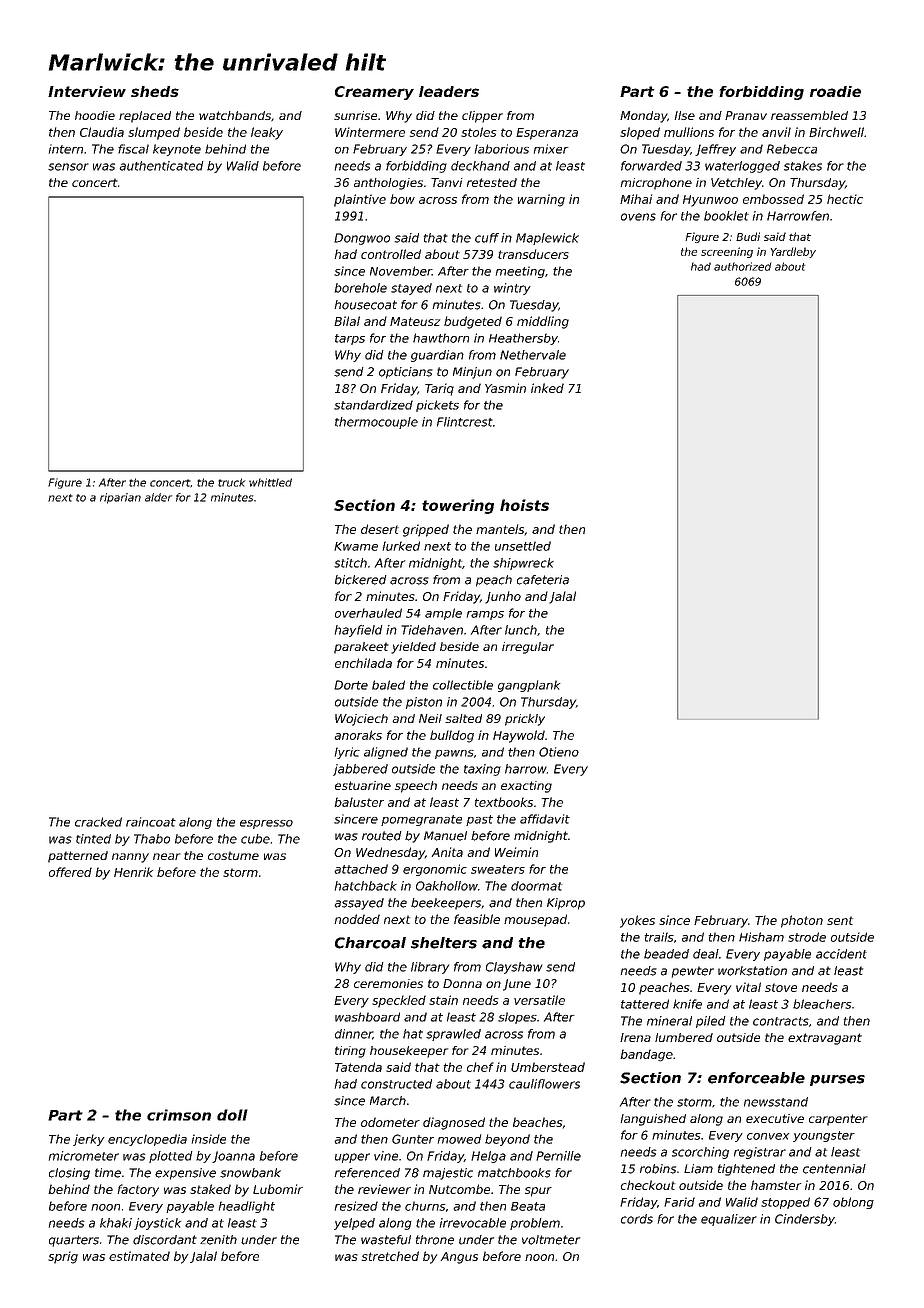  I want to click on Monday, so click(643, 117).
